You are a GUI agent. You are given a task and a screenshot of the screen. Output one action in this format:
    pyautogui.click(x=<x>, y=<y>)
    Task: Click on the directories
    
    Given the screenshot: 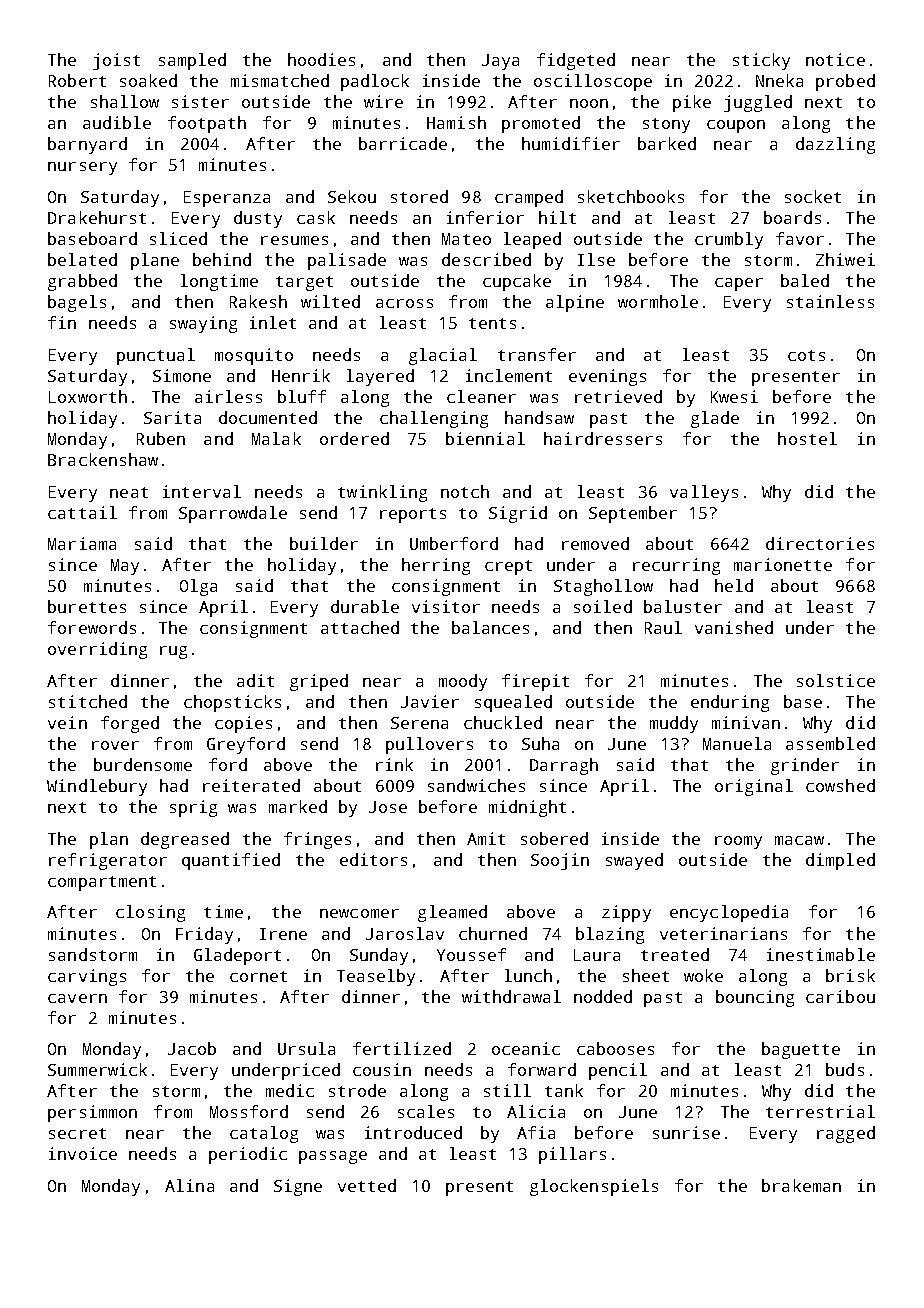 What is the action you would take?
    pyautogui.click(x=820, y=543)
